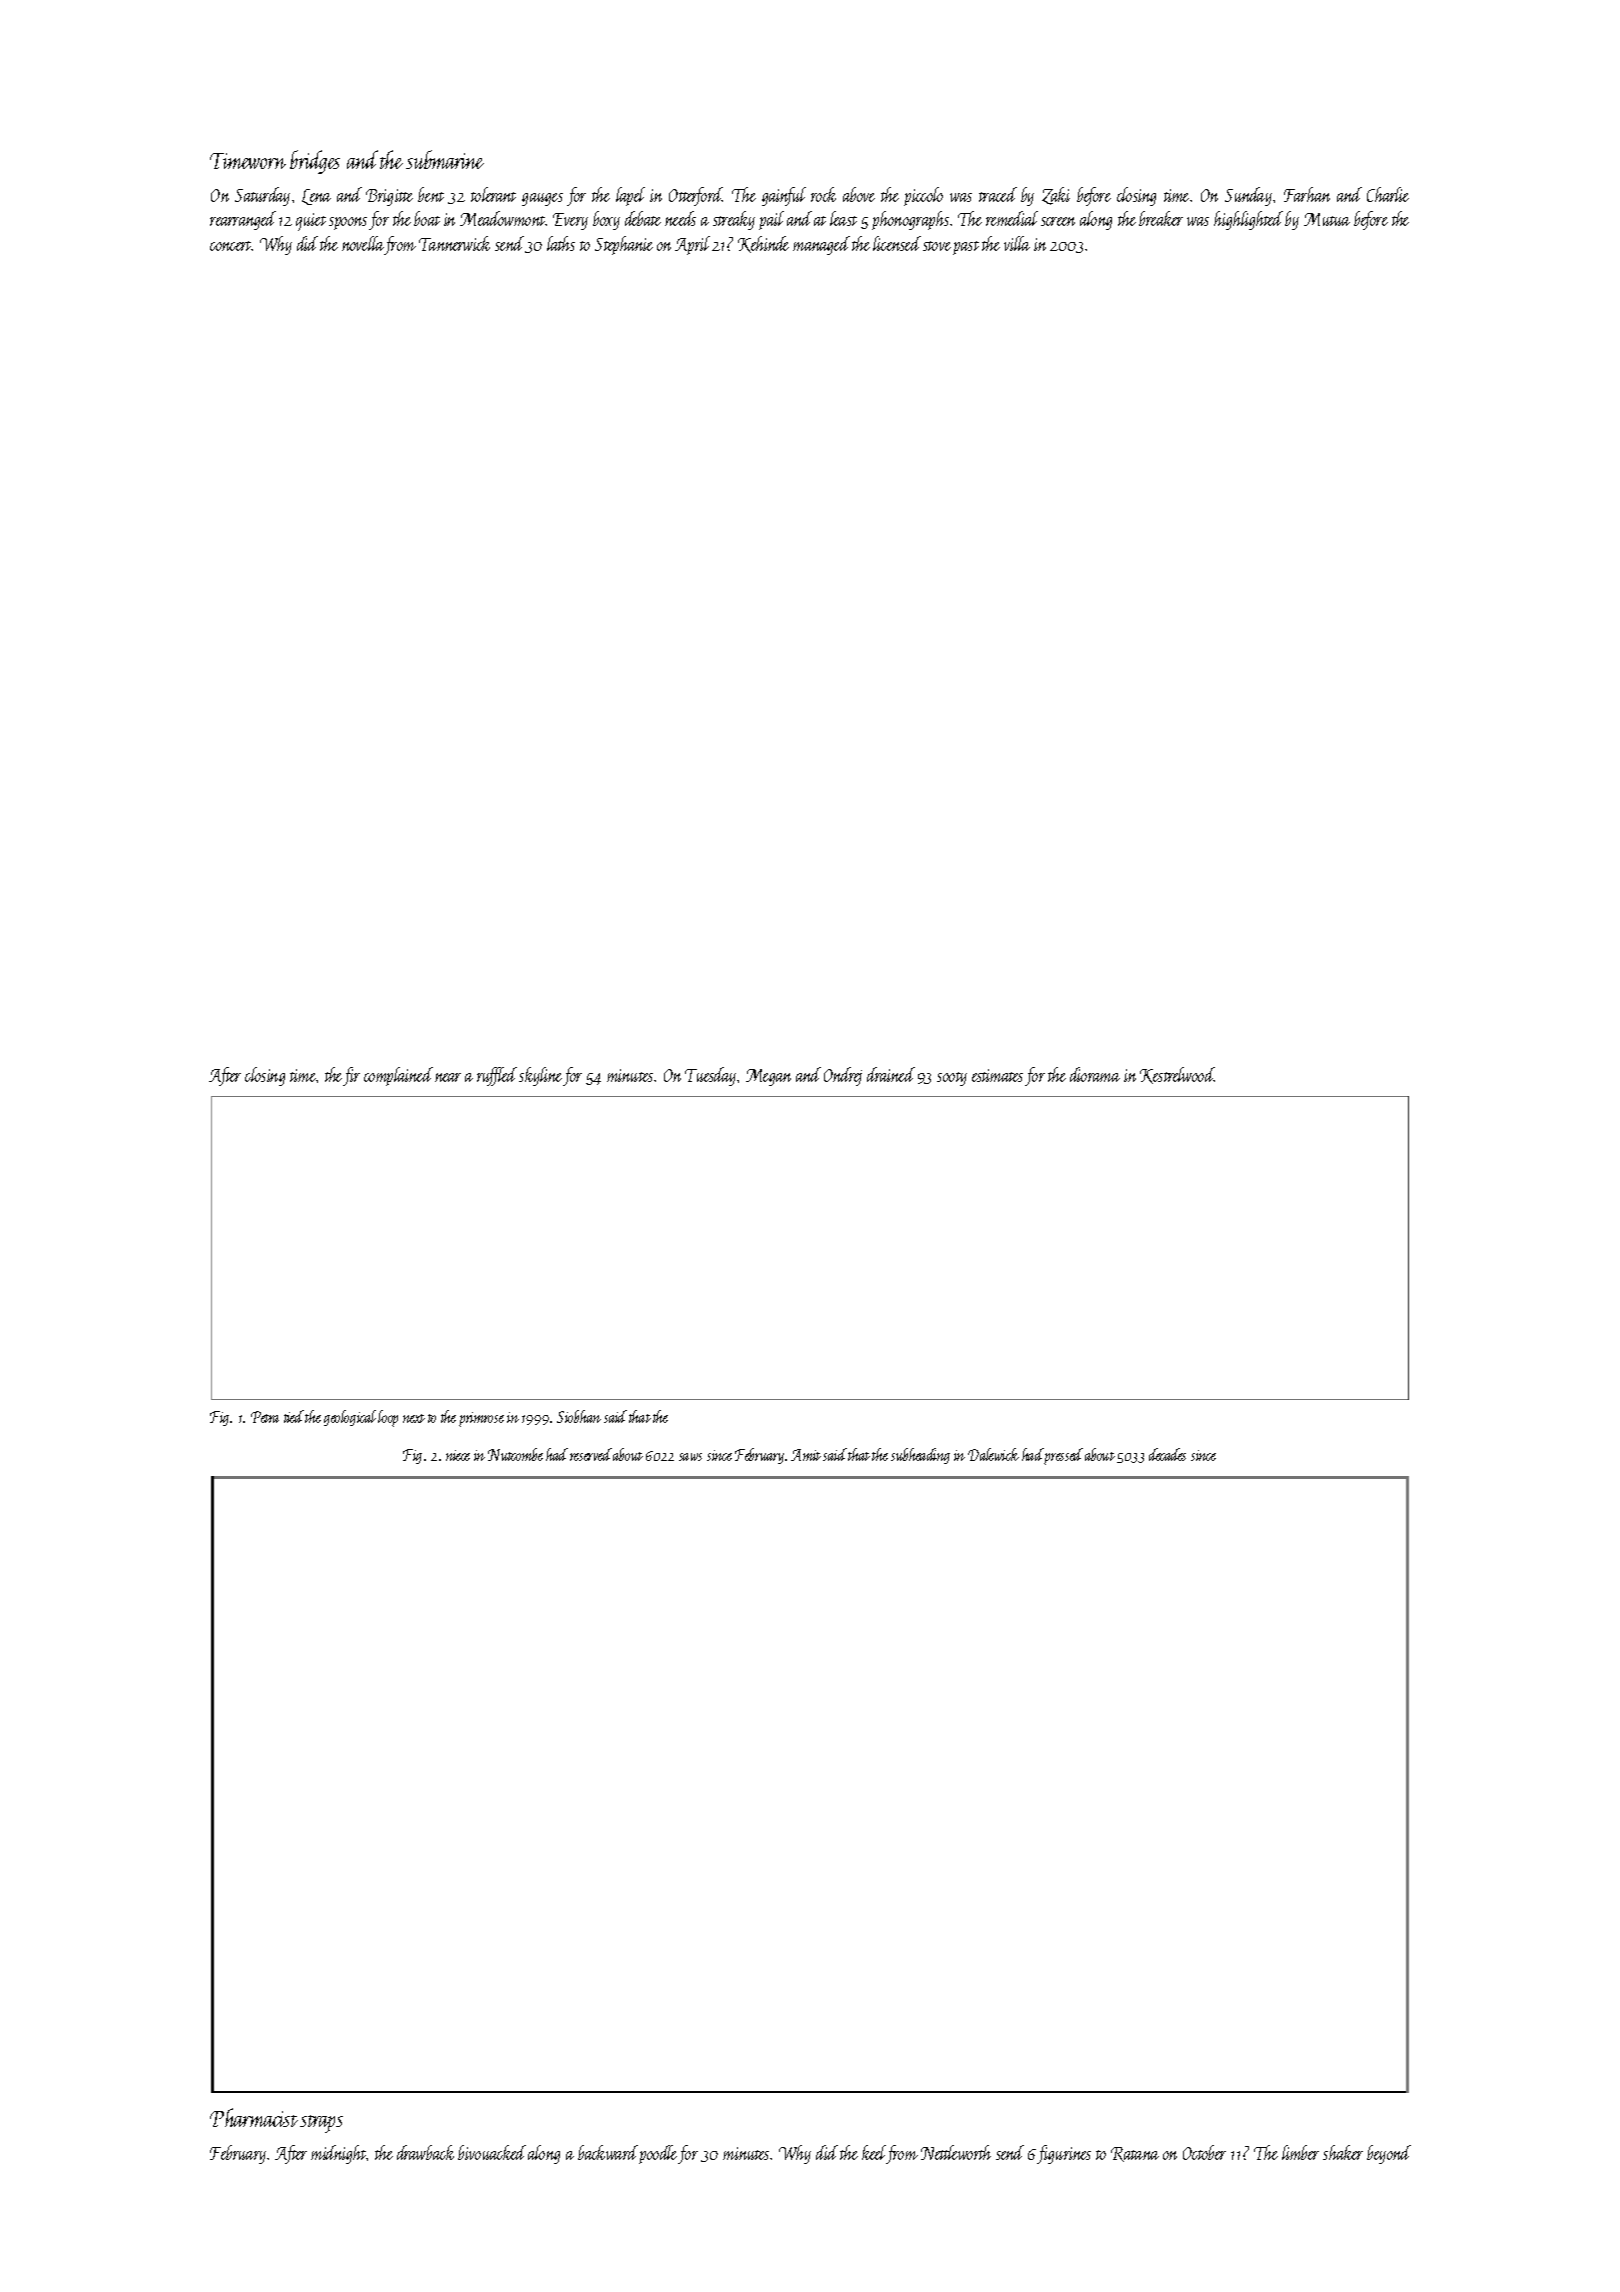  Describe the element at coordinates (445, 159) in the image. I see `submarine` at that location.
